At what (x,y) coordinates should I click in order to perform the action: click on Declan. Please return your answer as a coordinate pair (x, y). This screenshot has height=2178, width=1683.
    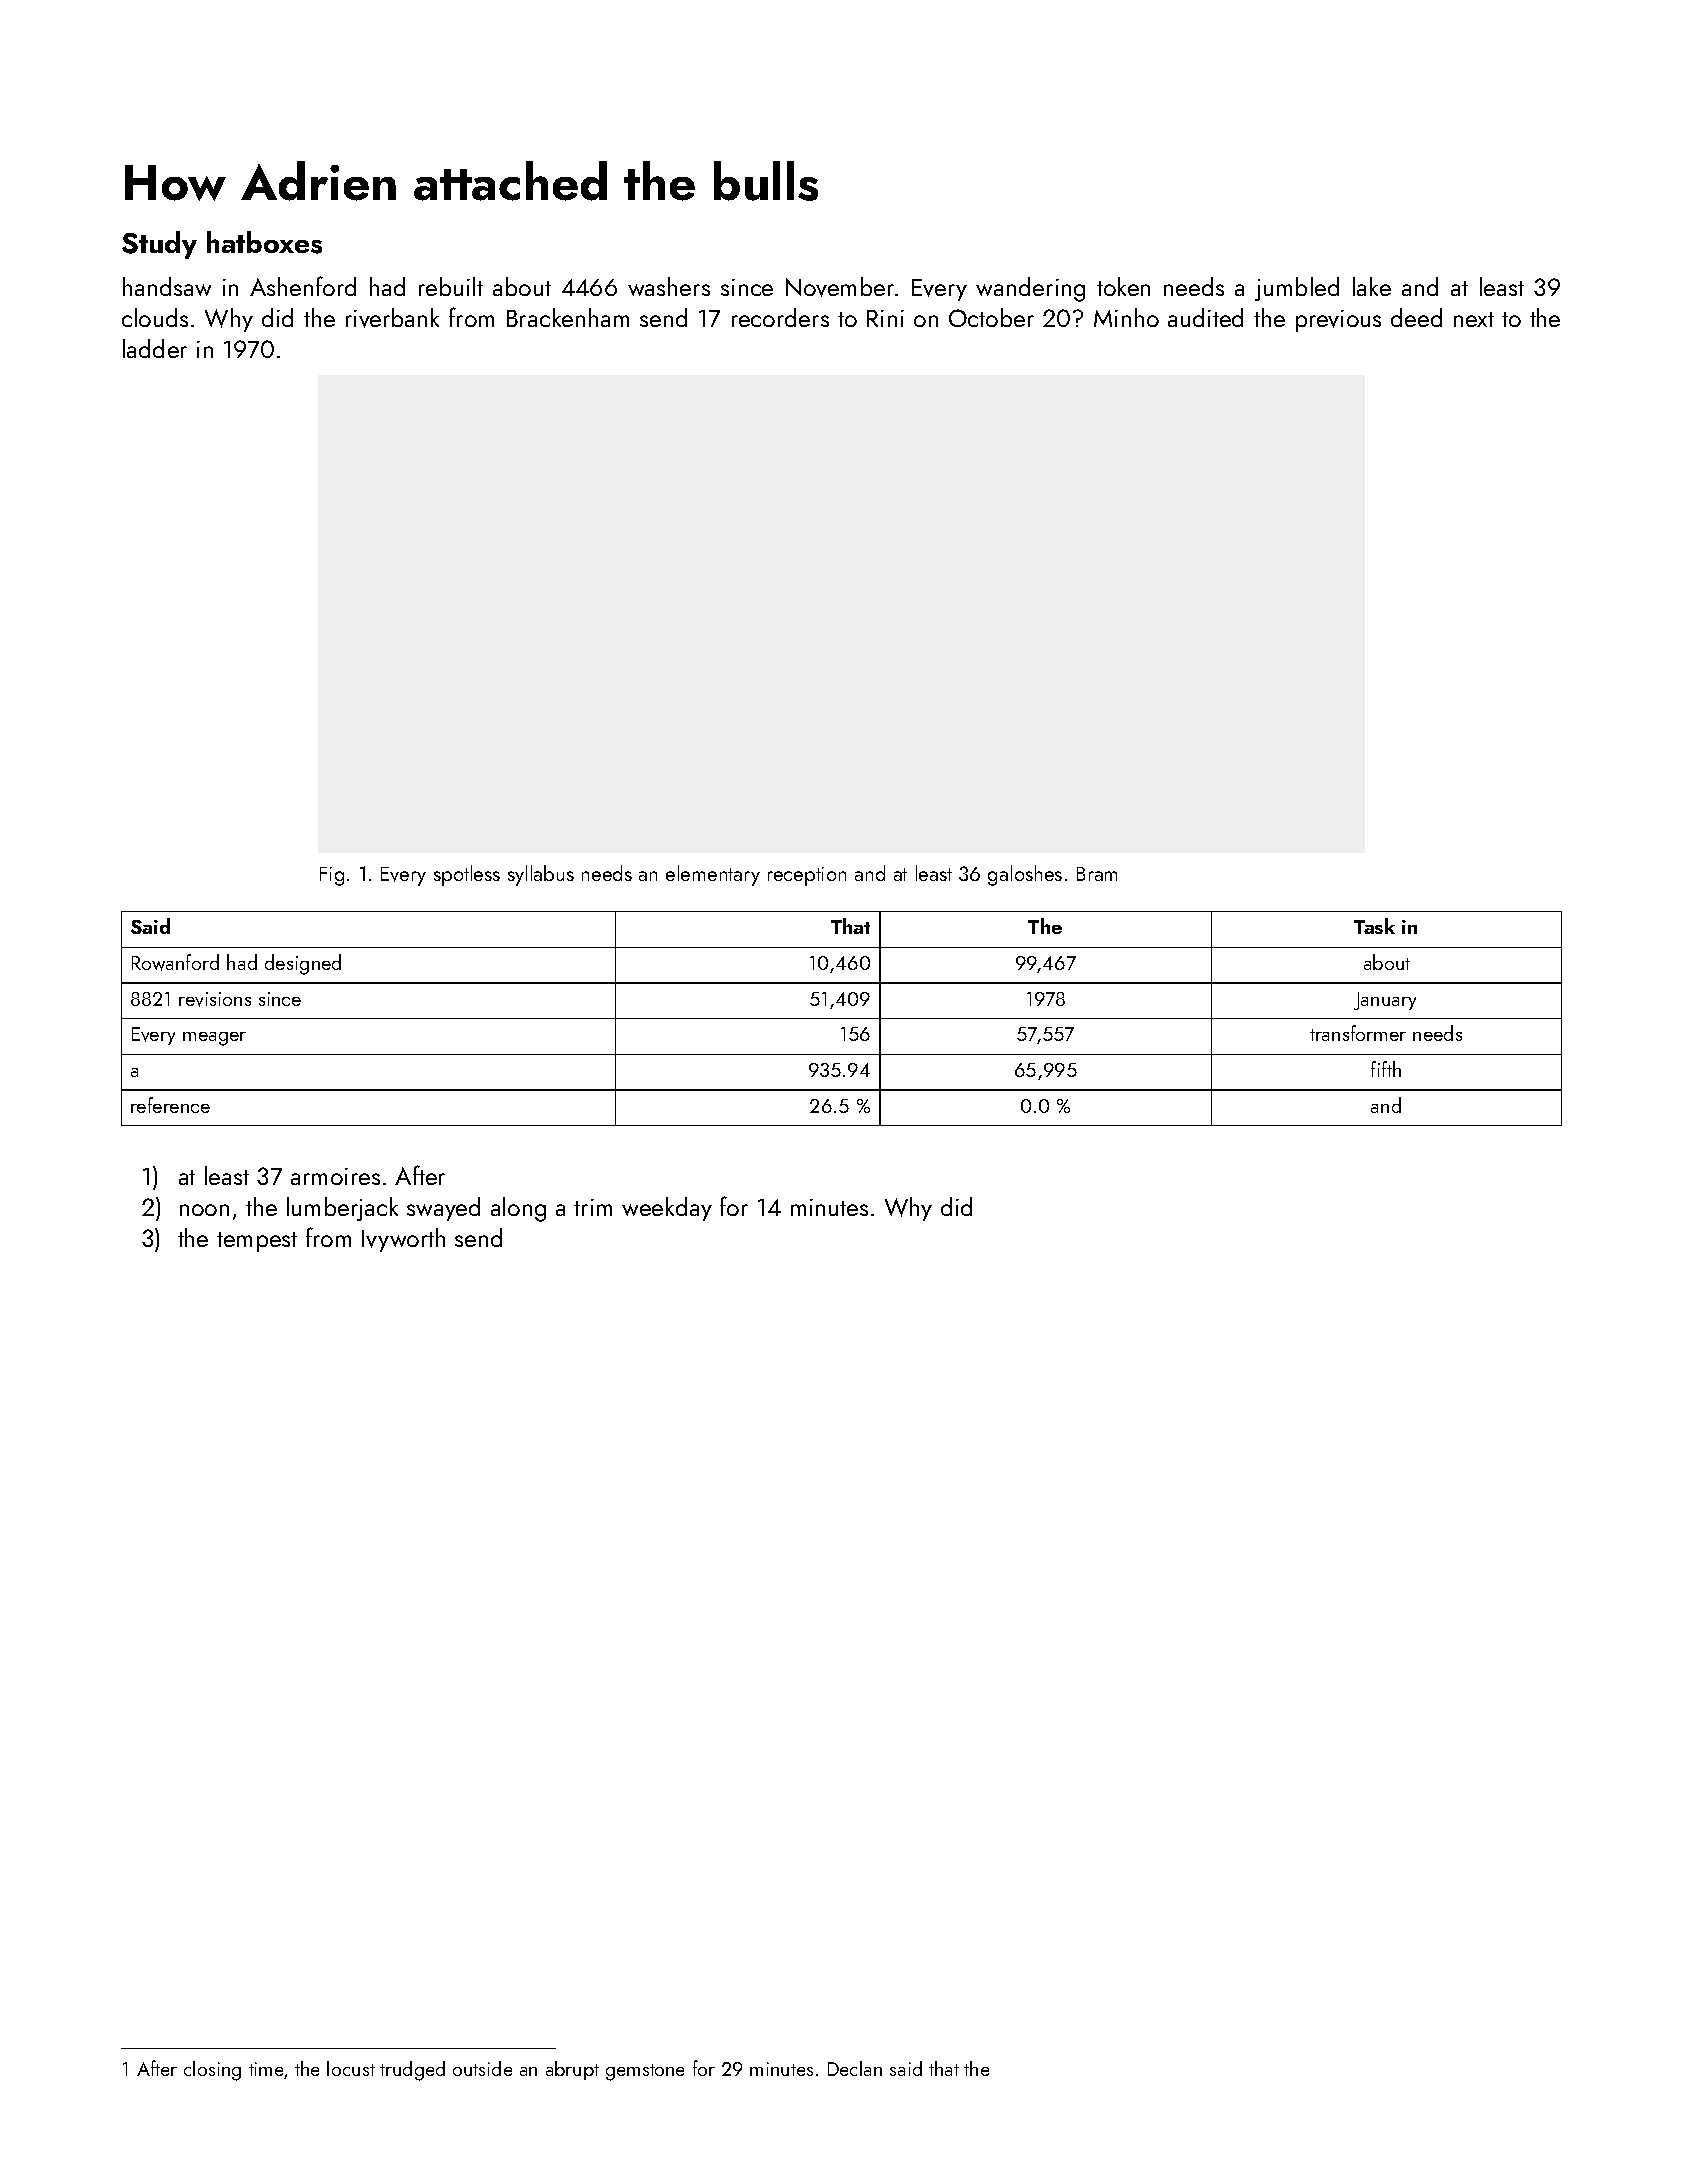
    Looking at the image, I should click on (855, 2068).
